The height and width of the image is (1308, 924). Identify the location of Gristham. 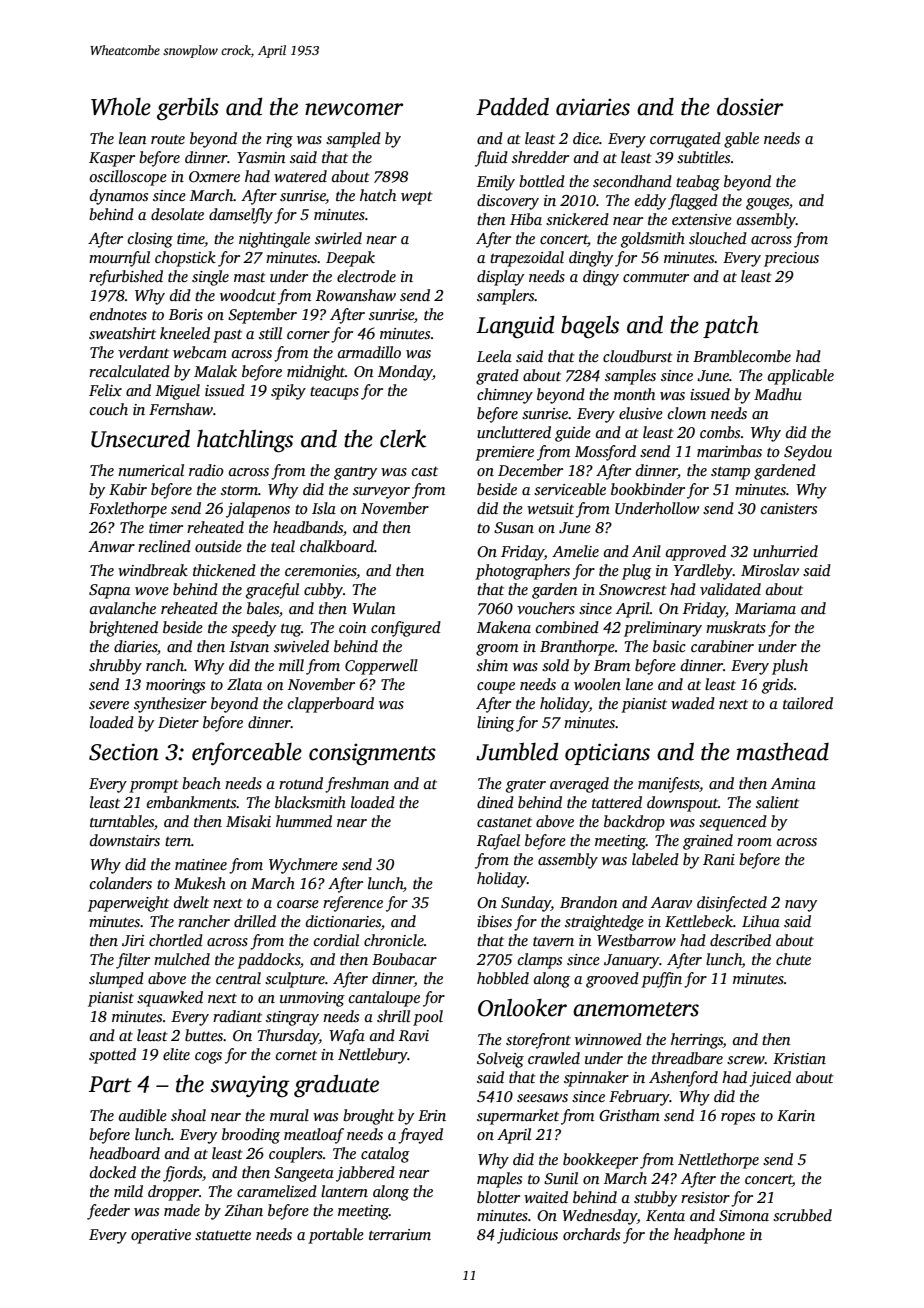
(629, 1115).
